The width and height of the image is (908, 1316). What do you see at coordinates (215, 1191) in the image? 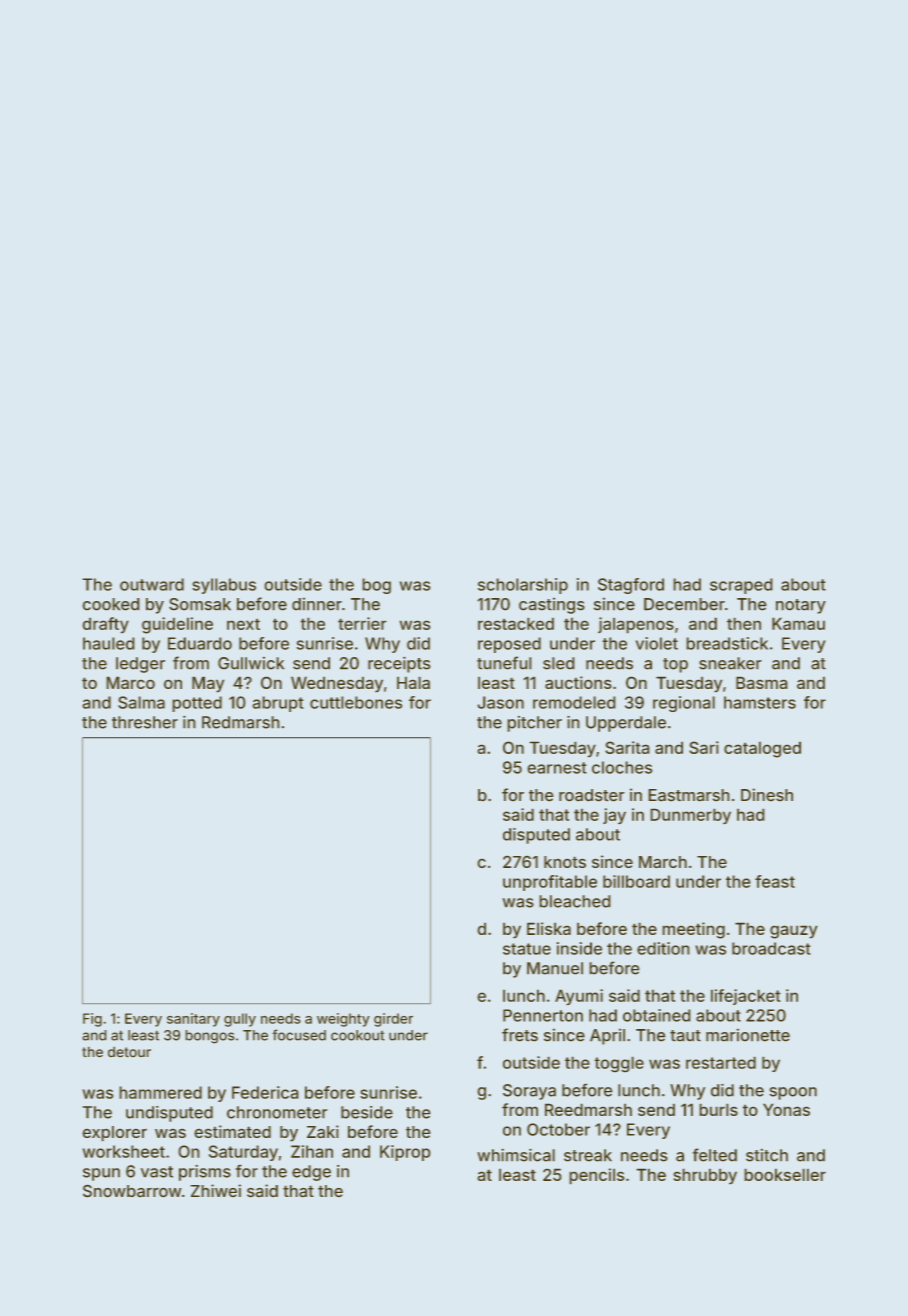
I see `Zhiwei` at bounding box center [215, 1191].
